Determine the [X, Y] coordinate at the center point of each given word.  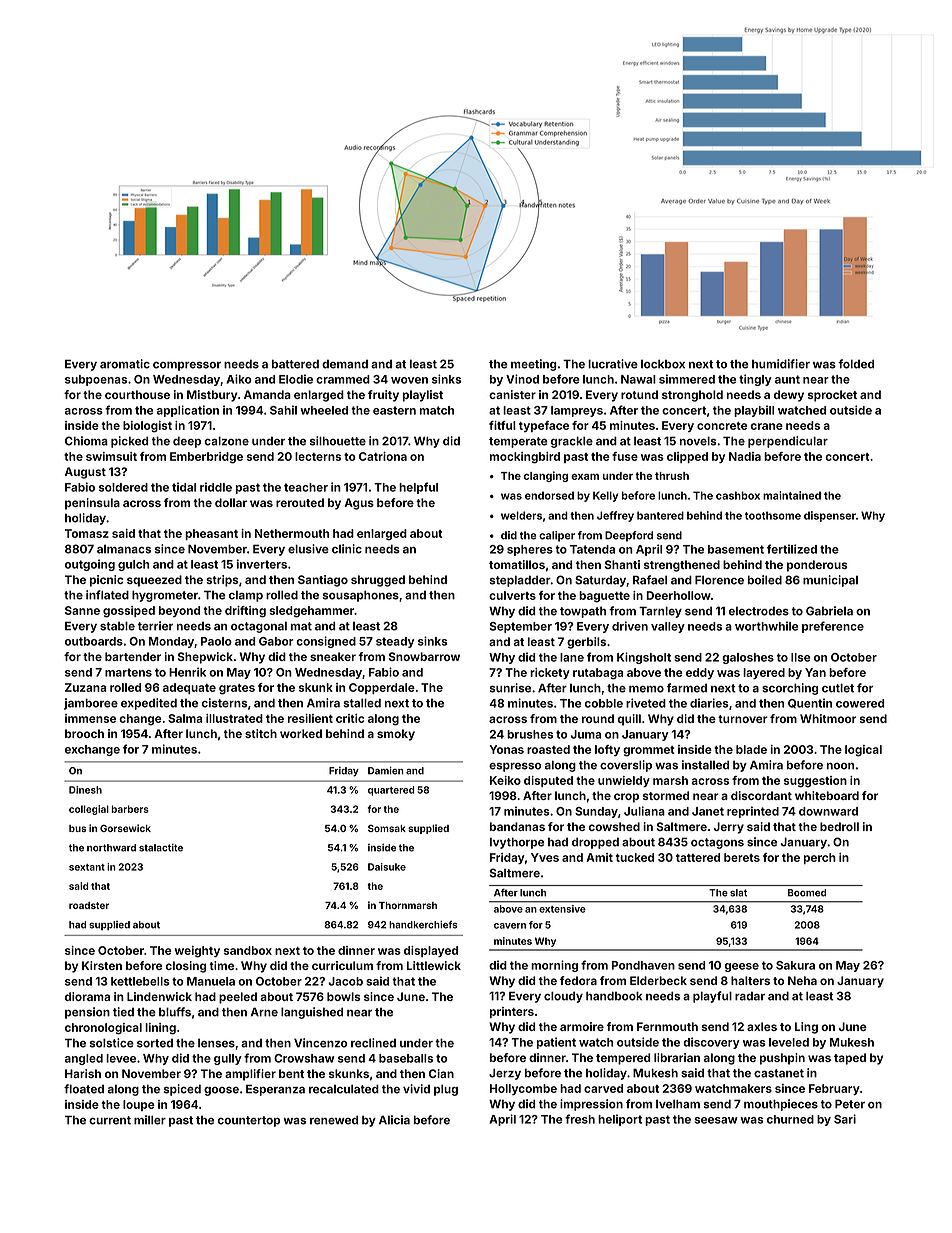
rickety [550, 673]
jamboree [91, 704]
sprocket [832, 396]
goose [221, 1091]
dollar [231, 502]
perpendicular [788, 442]
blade [751, 749]
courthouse [137, 394]
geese [742, 967]
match [437, 410]
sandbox [248, 950]
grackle [572, 442]
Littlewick [434, 965]
